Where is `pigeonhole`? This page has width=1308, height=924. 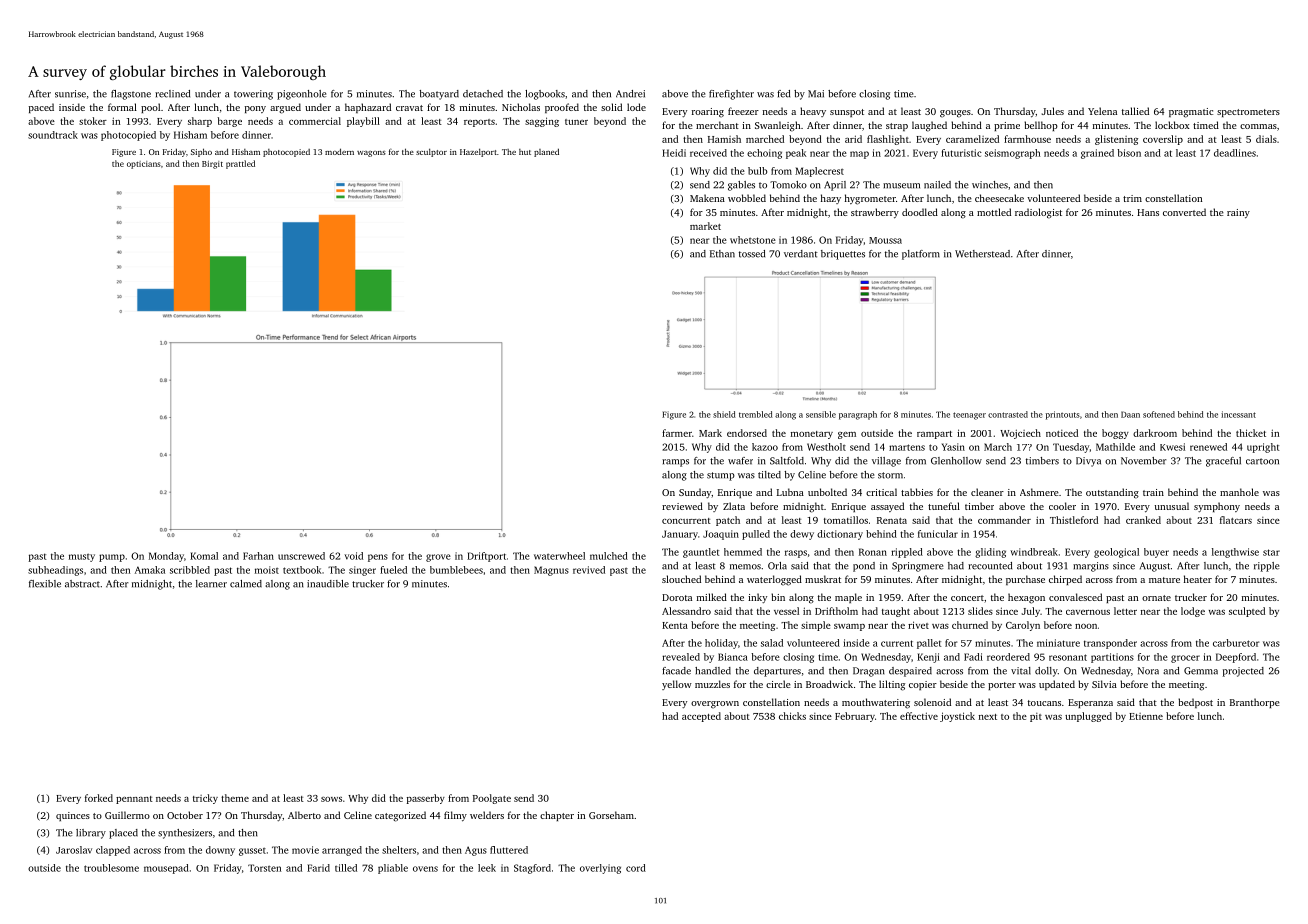
pigeonhole is located at coordinates (301, 95).
